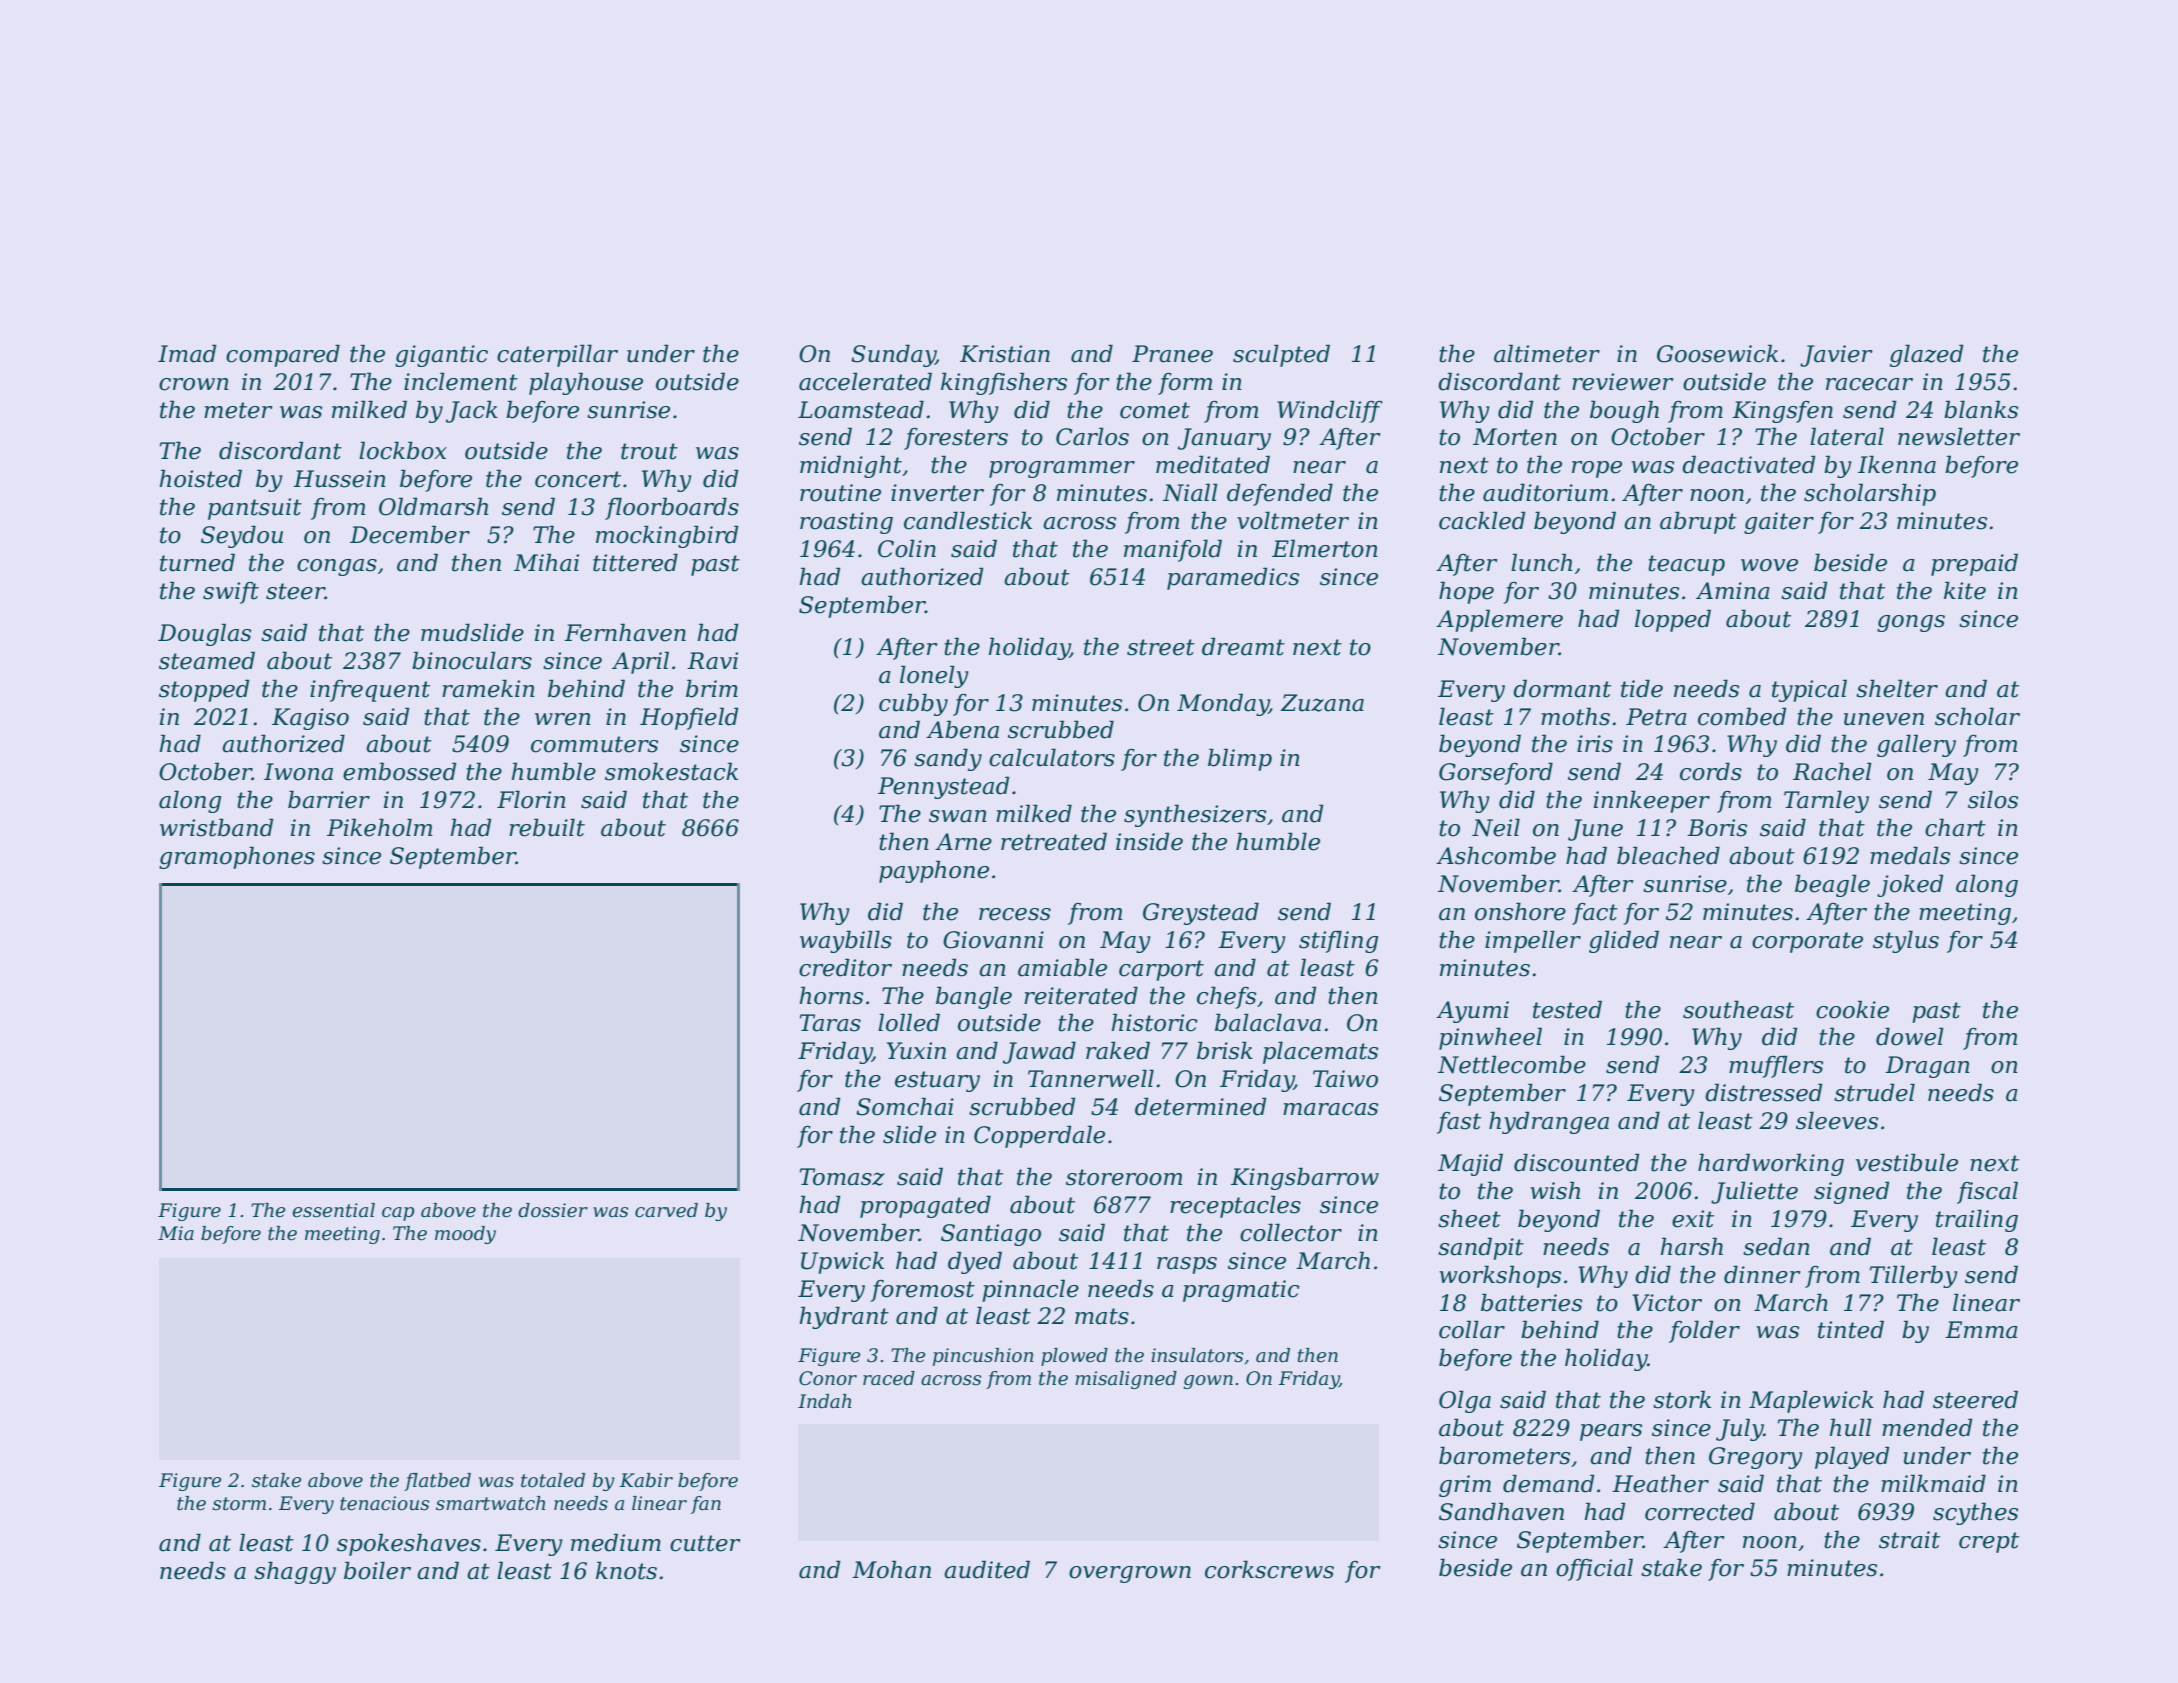 The image size is (2178, 1683). Describe the element at coordinates (1269, 1569) in the screenshot. I see `corkscrews` at that location.
